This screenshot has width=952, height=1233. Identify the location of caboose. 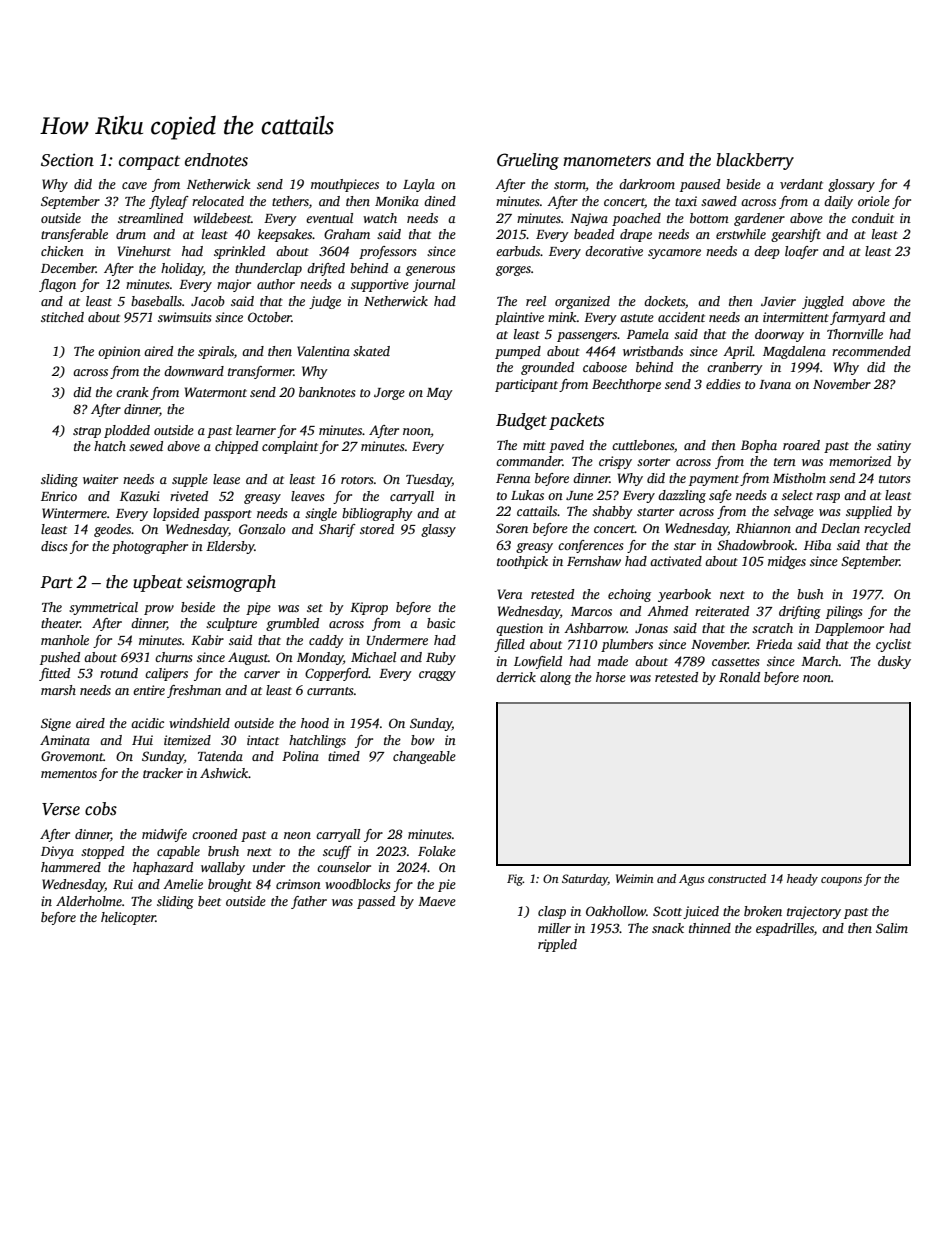
(605, 367).
